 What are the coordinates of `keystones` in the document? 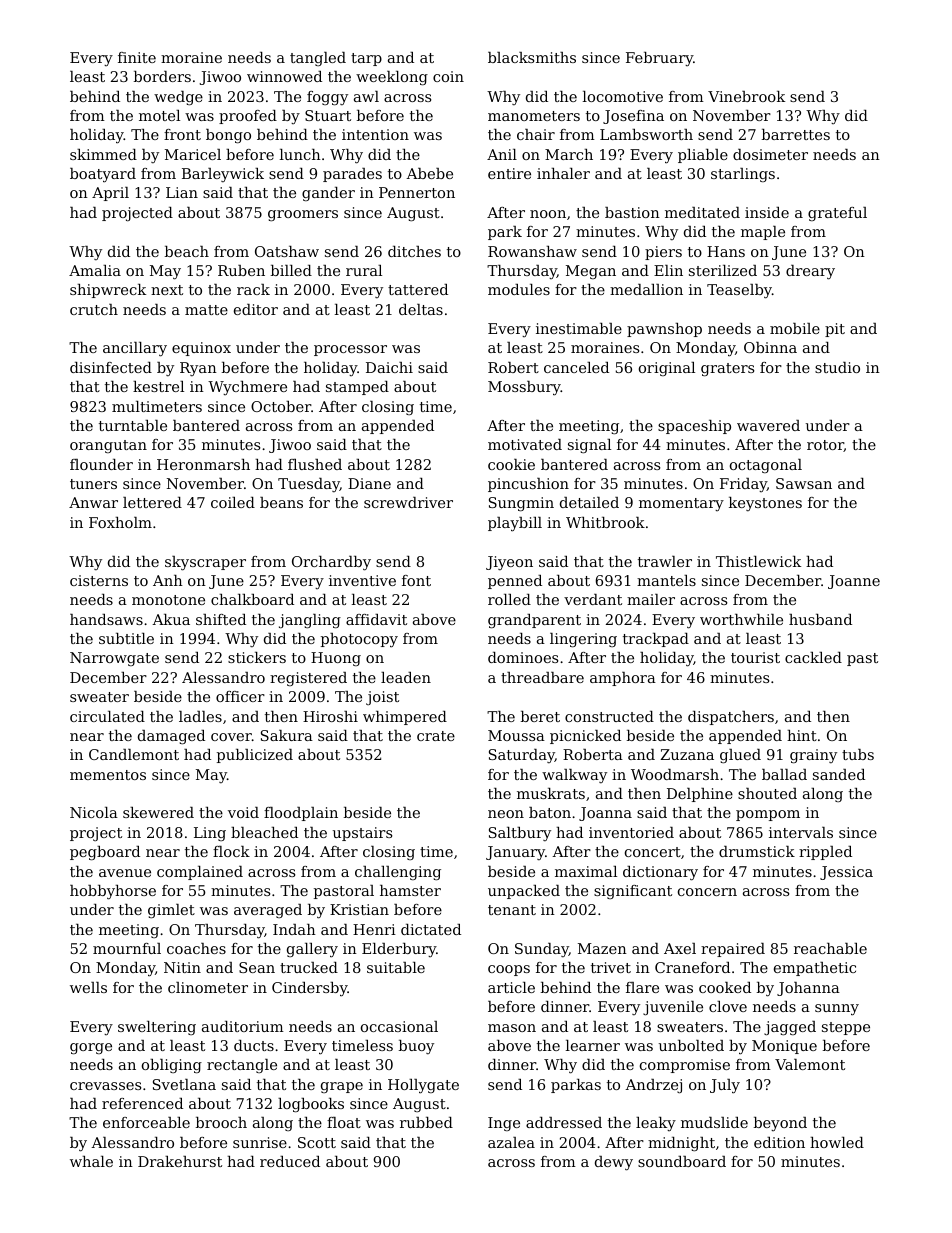 It's located at (765, 504).
